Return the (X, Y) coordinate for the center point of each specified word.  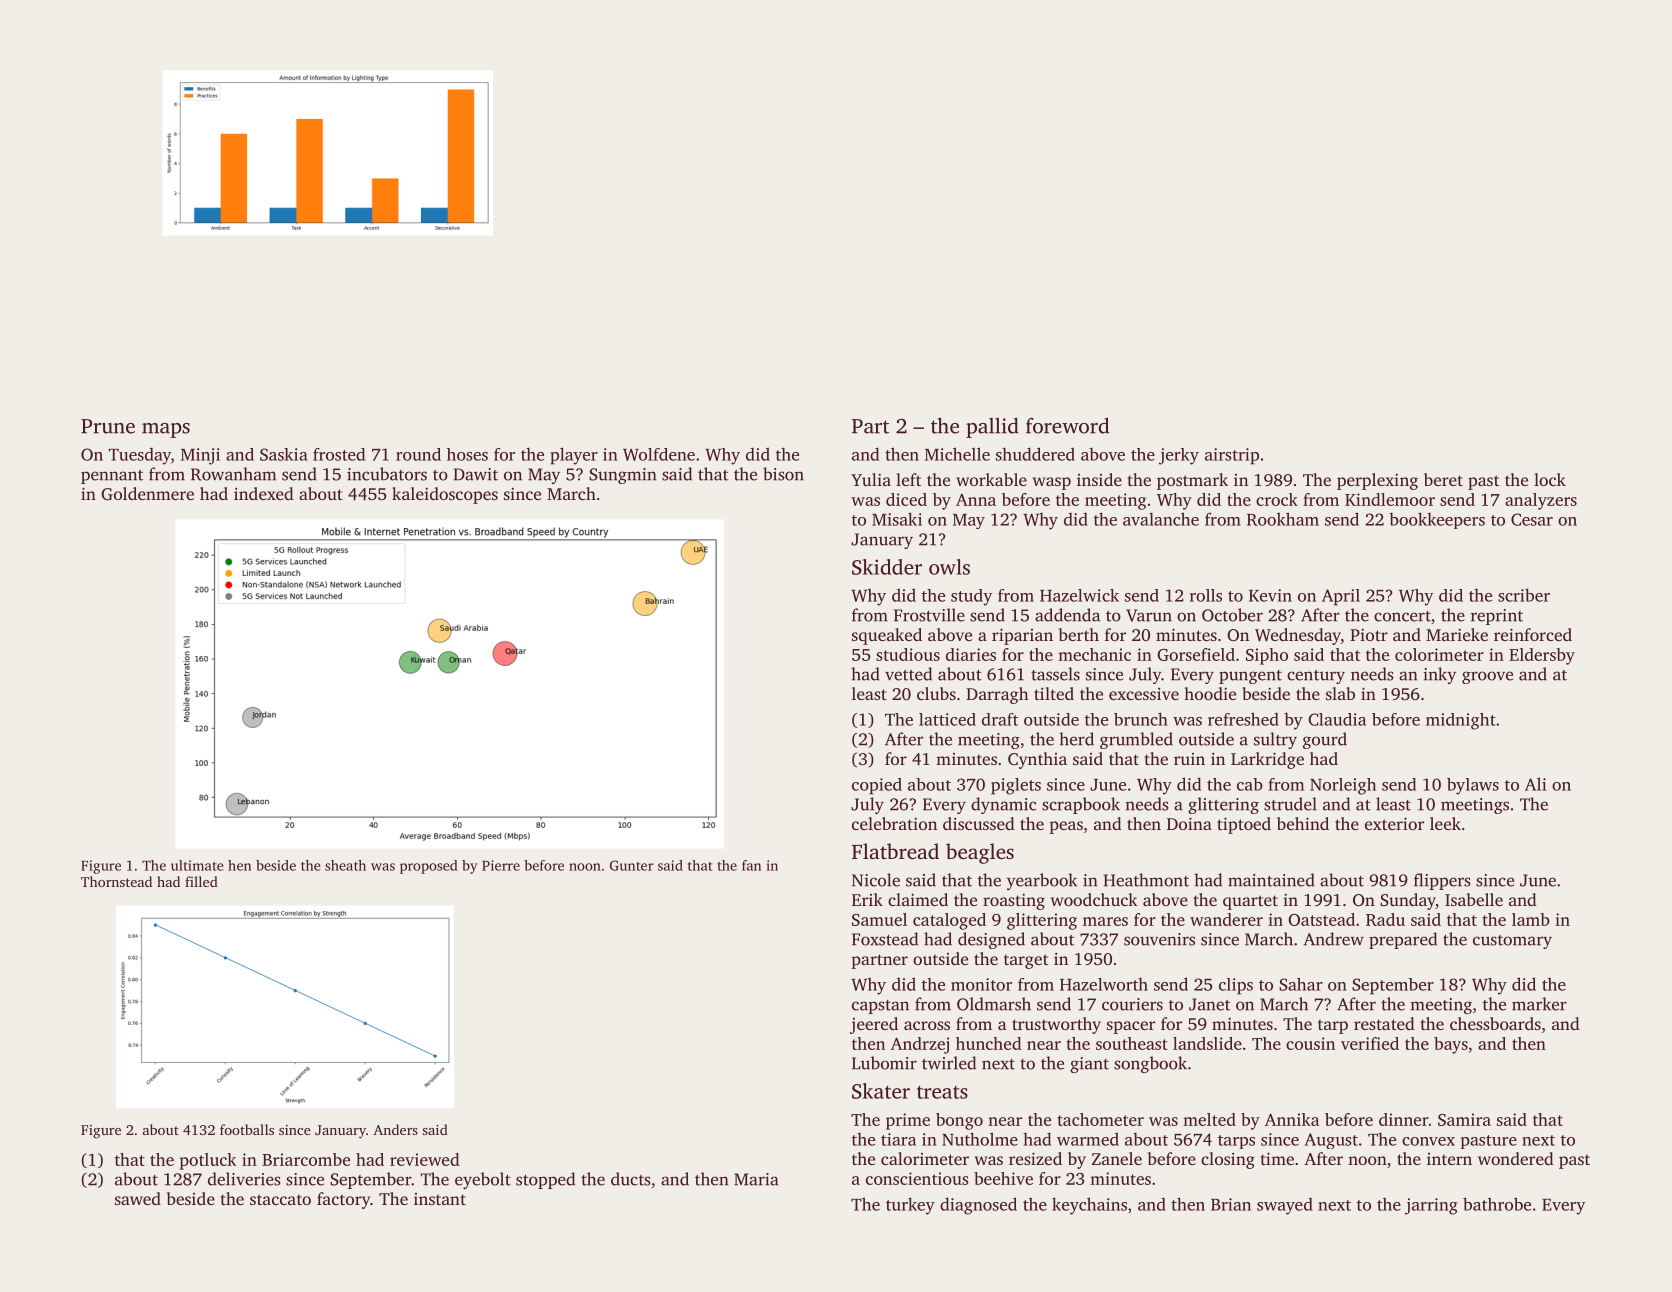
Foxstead (885, 939)
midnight (1461, 721)
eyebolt (483, 1180)
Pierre (501, 865)
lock (1550, 479)
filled (201, 881)
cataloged (949, 921)
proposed (429, 867)
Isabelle (1474, 899)
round (418, 454)
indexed (264, 493)
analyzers (1541, 501)
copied (877, 786)
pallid (992, 428)
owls (949, 567)
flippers (1442, 881)
